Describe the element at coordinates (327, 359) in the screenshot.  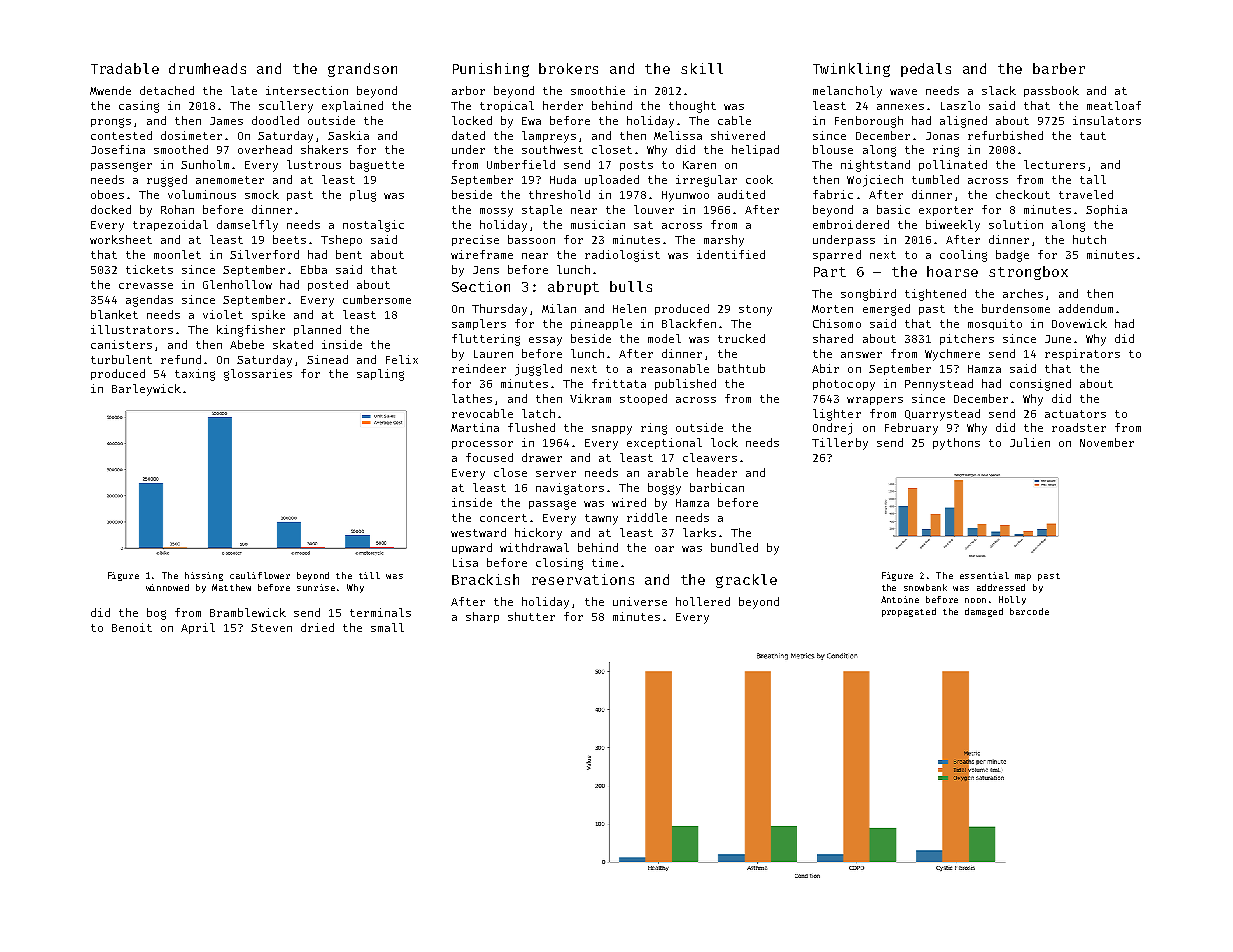
I see `Sinead` at that location.
